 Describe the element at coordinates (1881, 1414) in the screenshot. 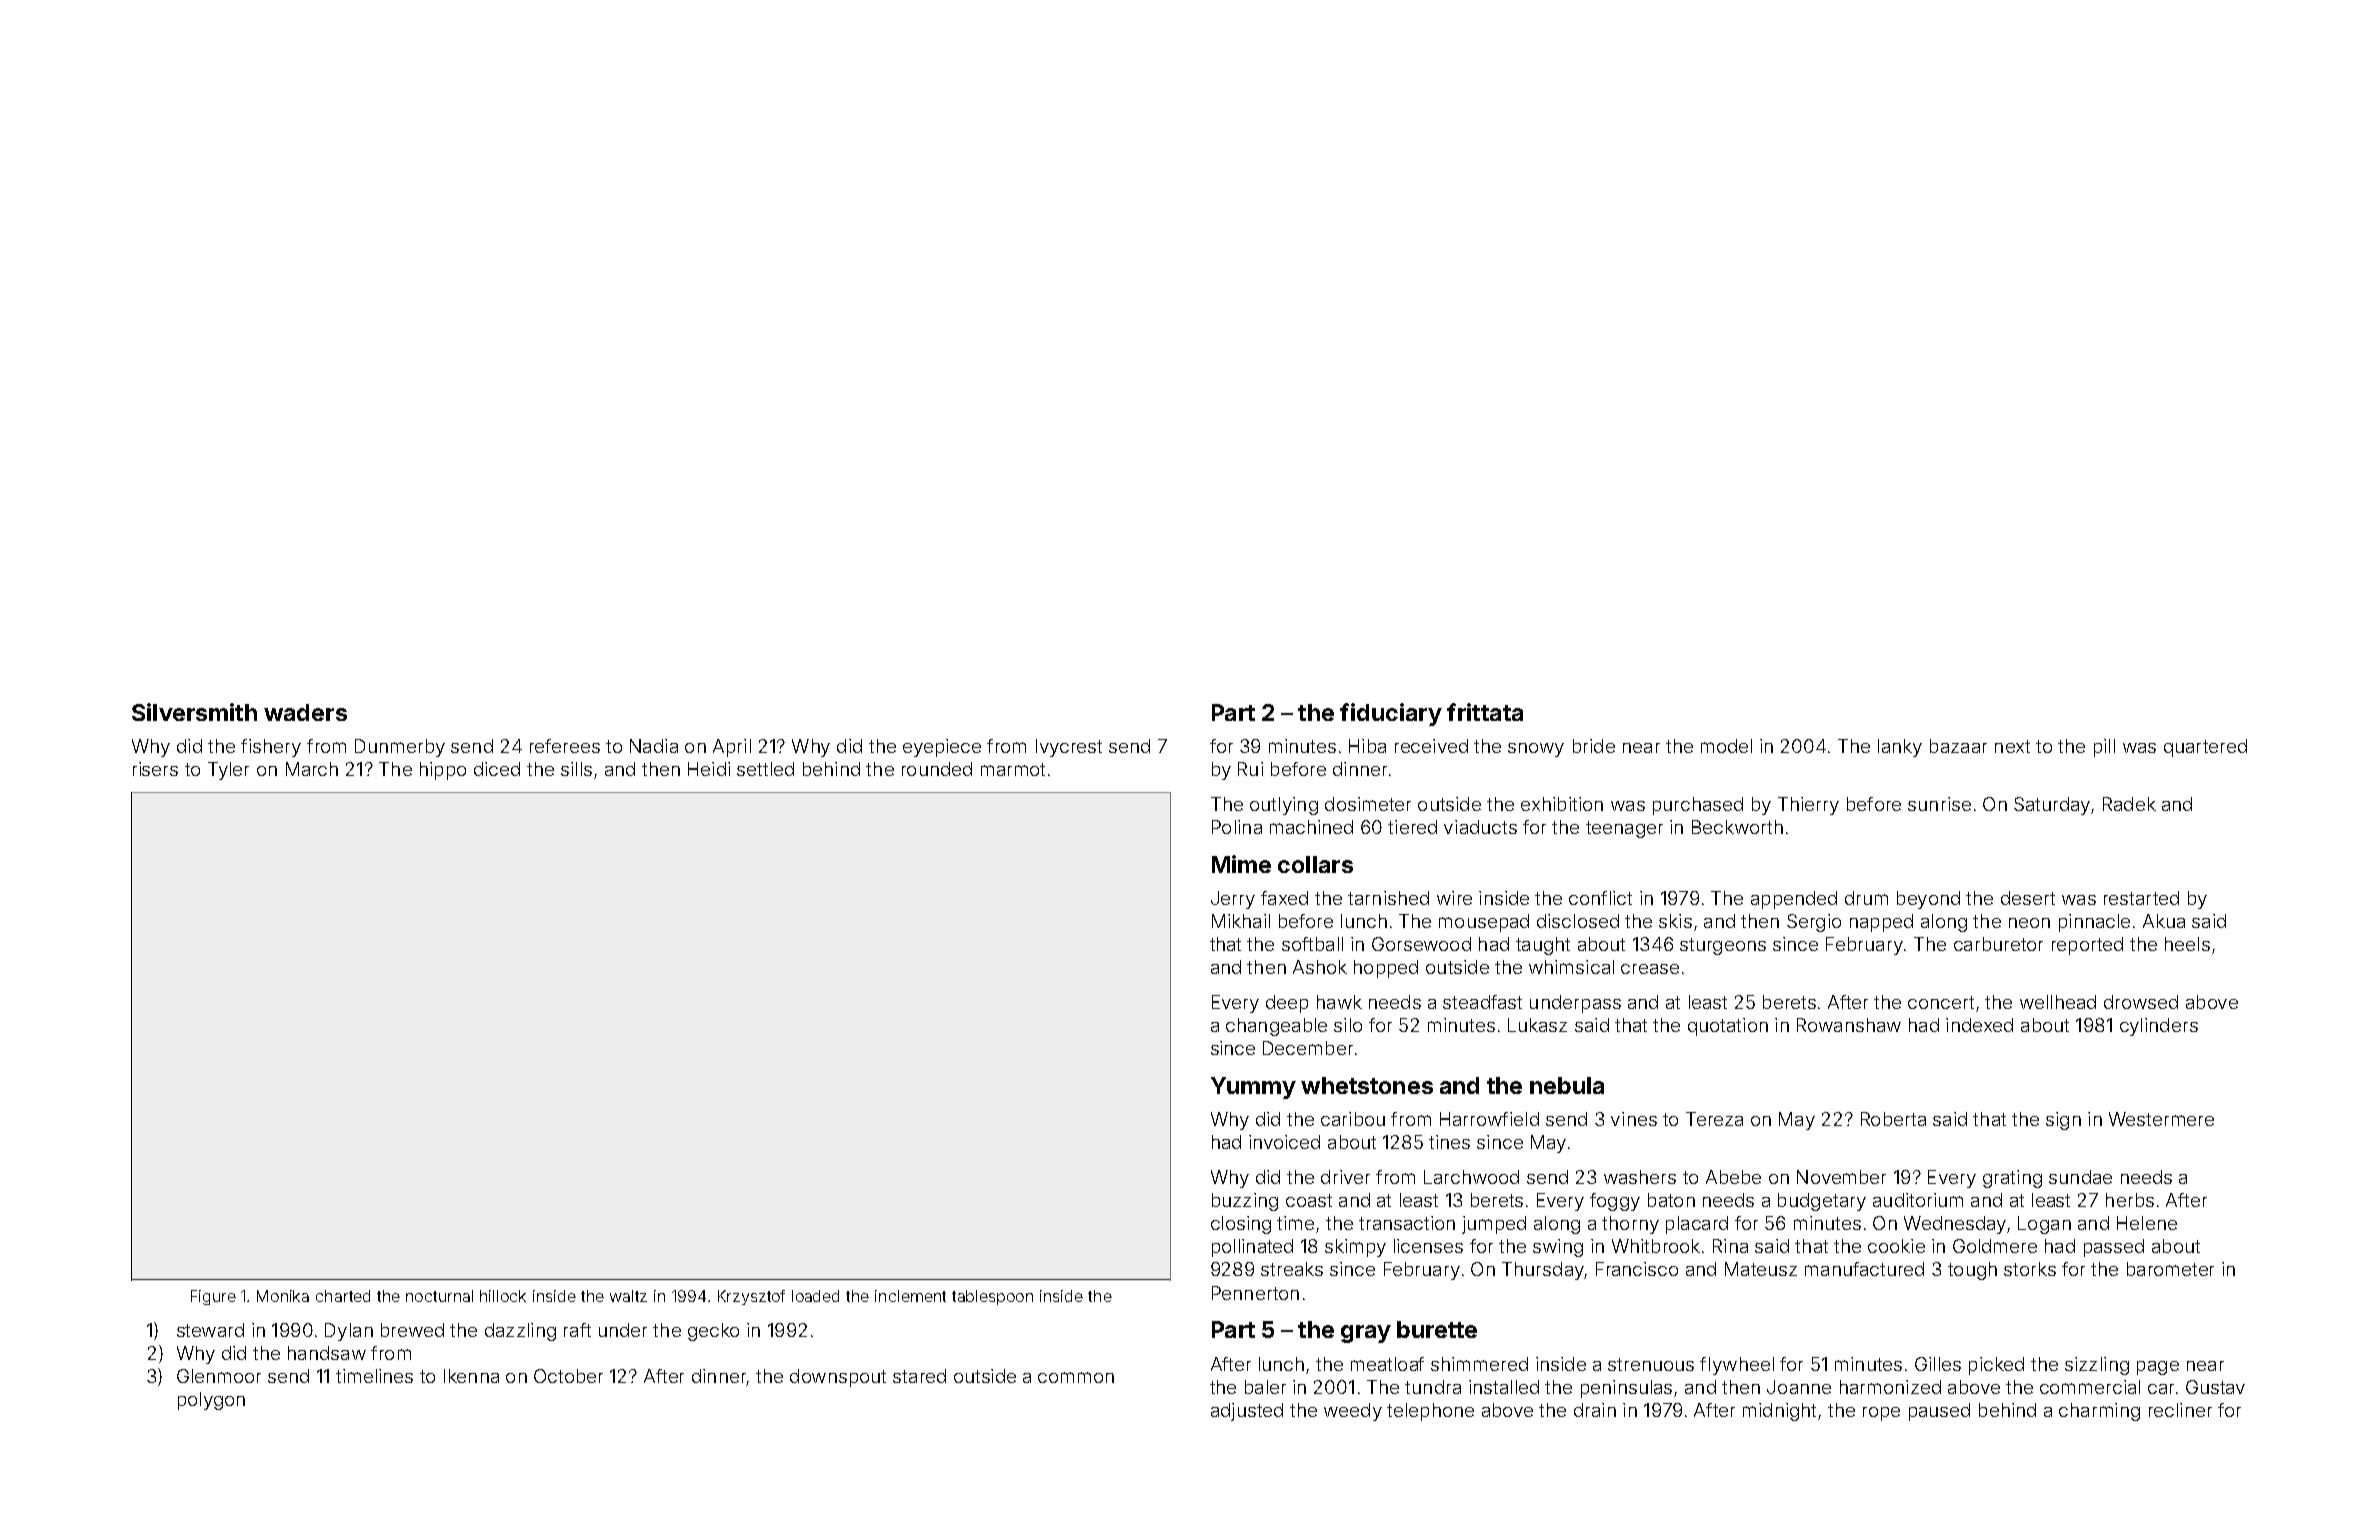

I see `rope` at that location.
